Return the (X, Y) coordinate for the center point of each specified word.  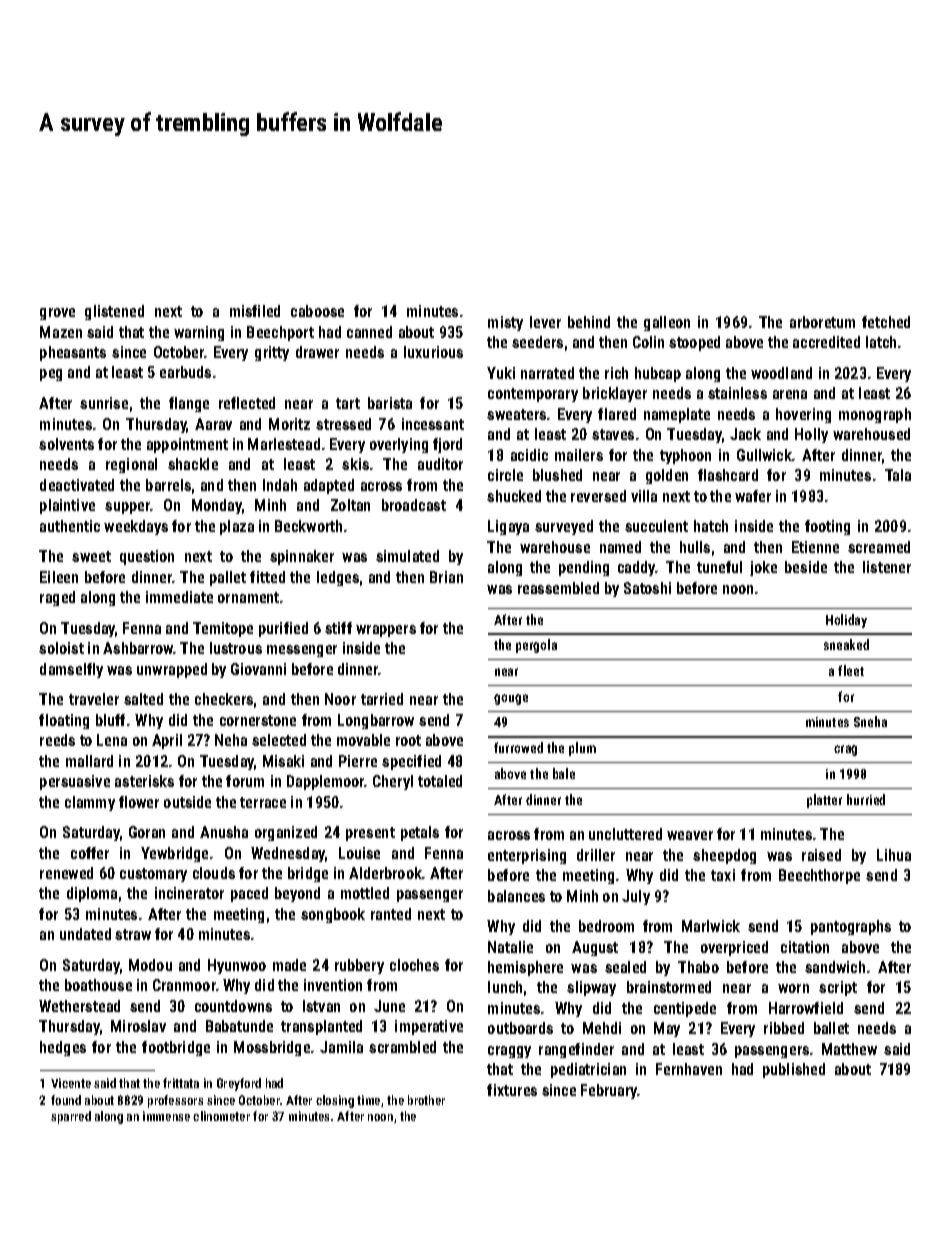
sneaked (846, 644)
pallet (228, 578)
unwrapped (172, 670)
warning (199, 333)
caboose (317, 311)
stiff (338, 628)
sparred (71, 1117)
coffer (90, 853)
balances (516, 896)
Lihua (894, 855)
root (408, 740)
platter (824, 801)
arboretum (822, 322)
